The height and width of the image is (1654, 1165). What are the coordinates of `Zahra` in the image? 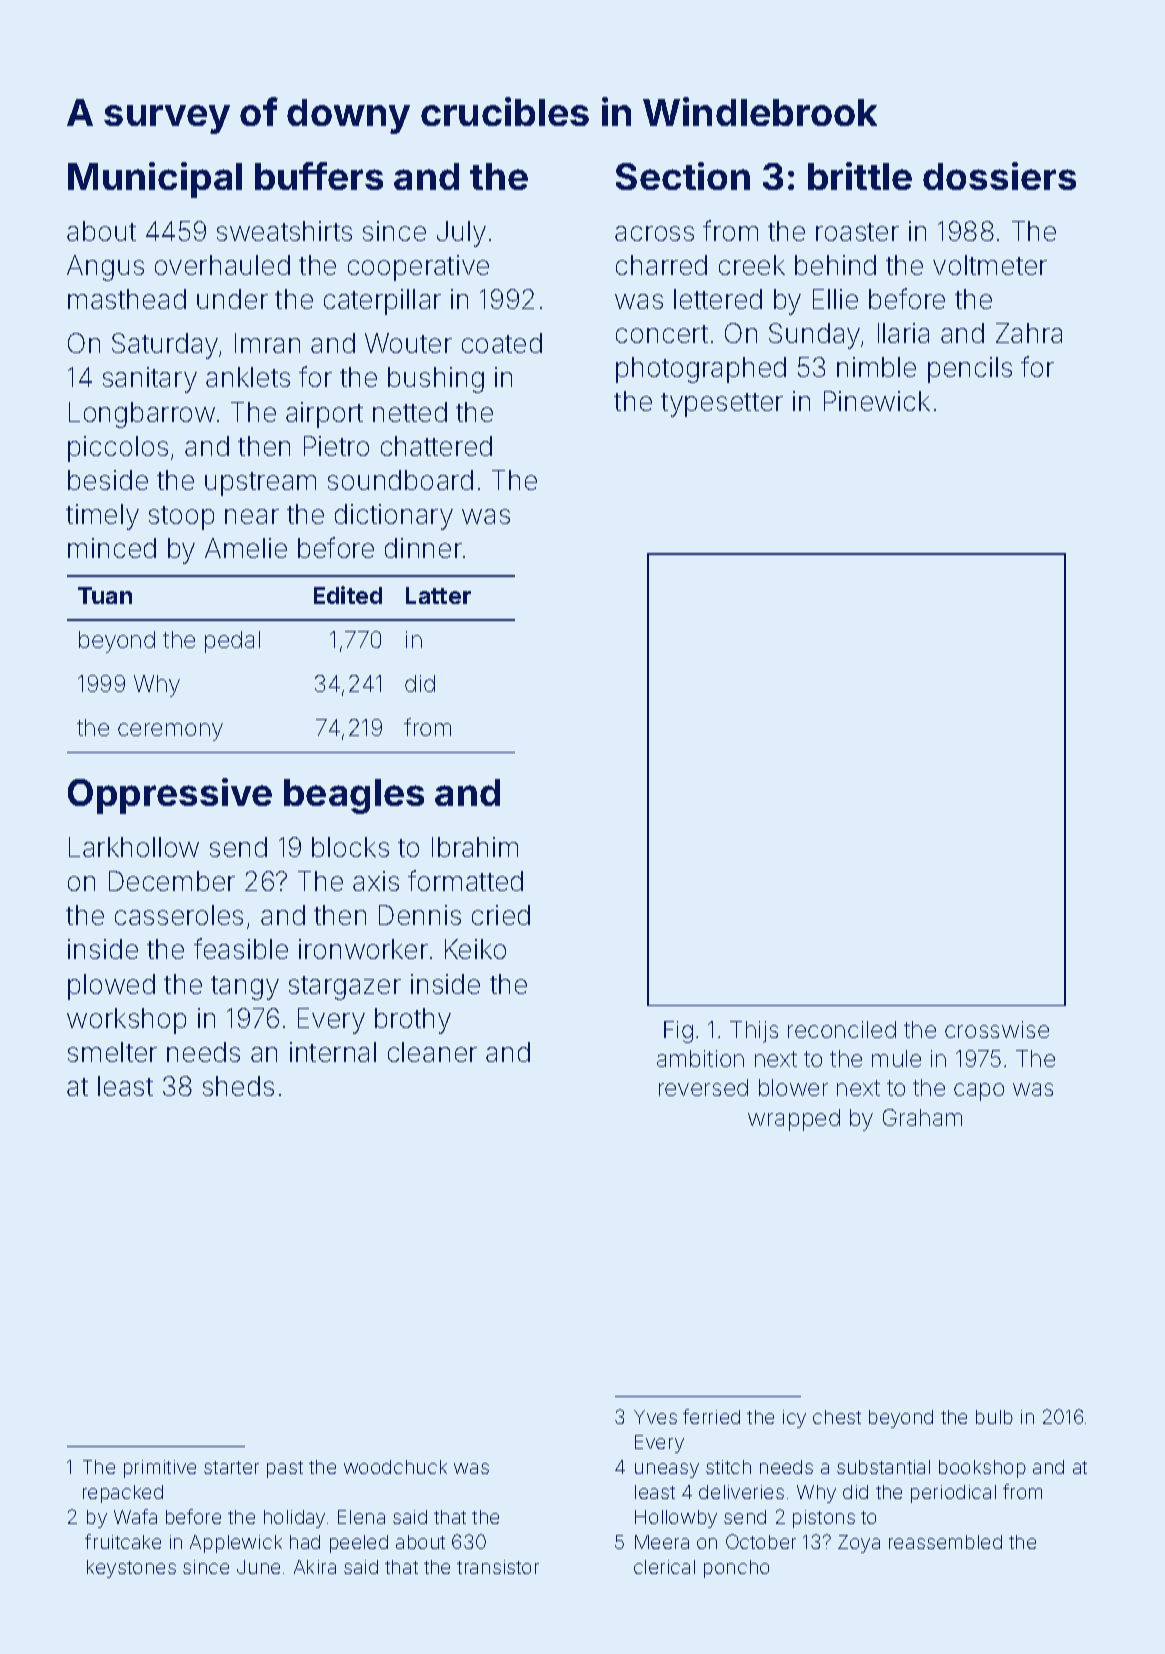 It's located at (1029, 333).
